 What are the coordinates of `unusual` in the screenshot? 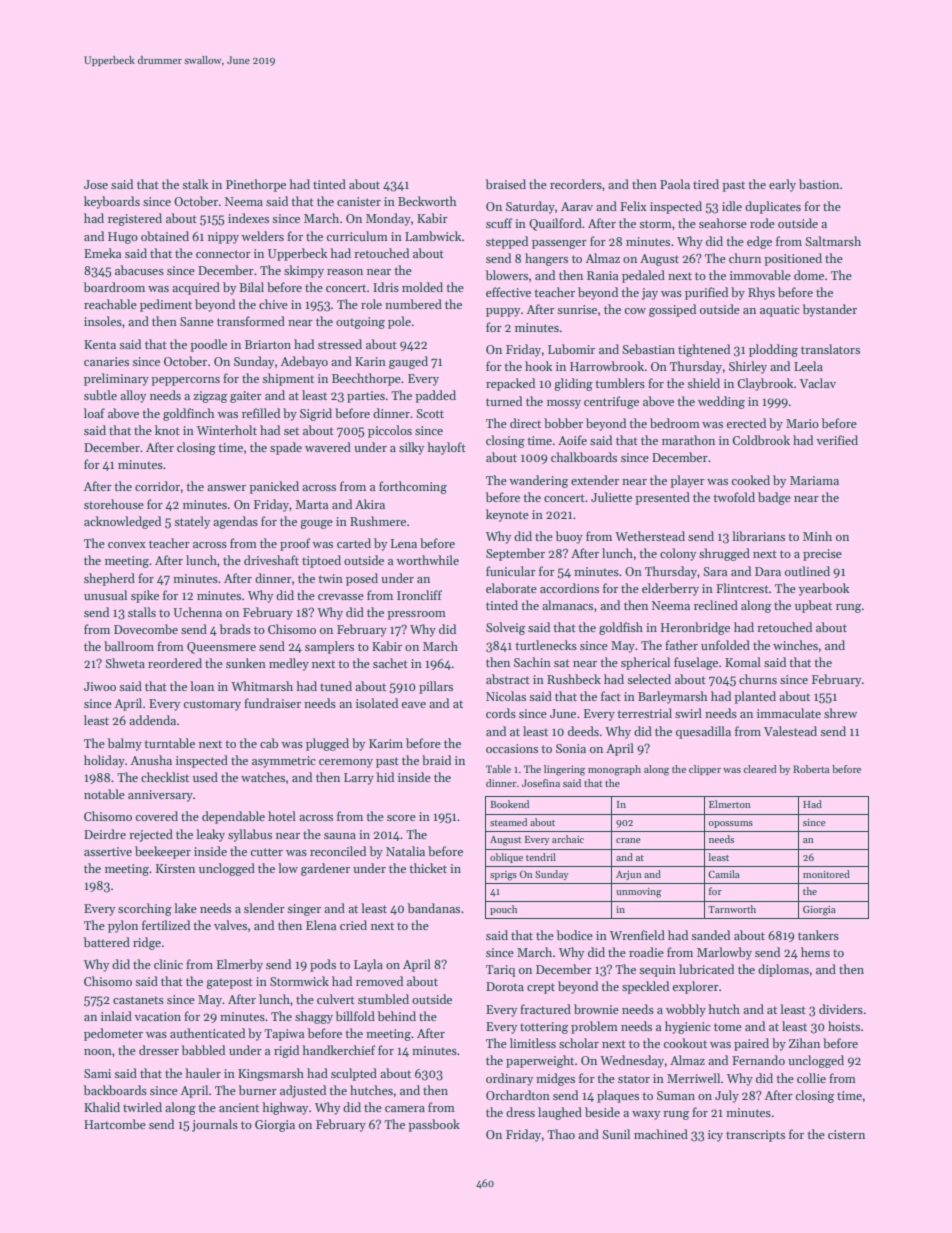 It's located at (105, 595).
